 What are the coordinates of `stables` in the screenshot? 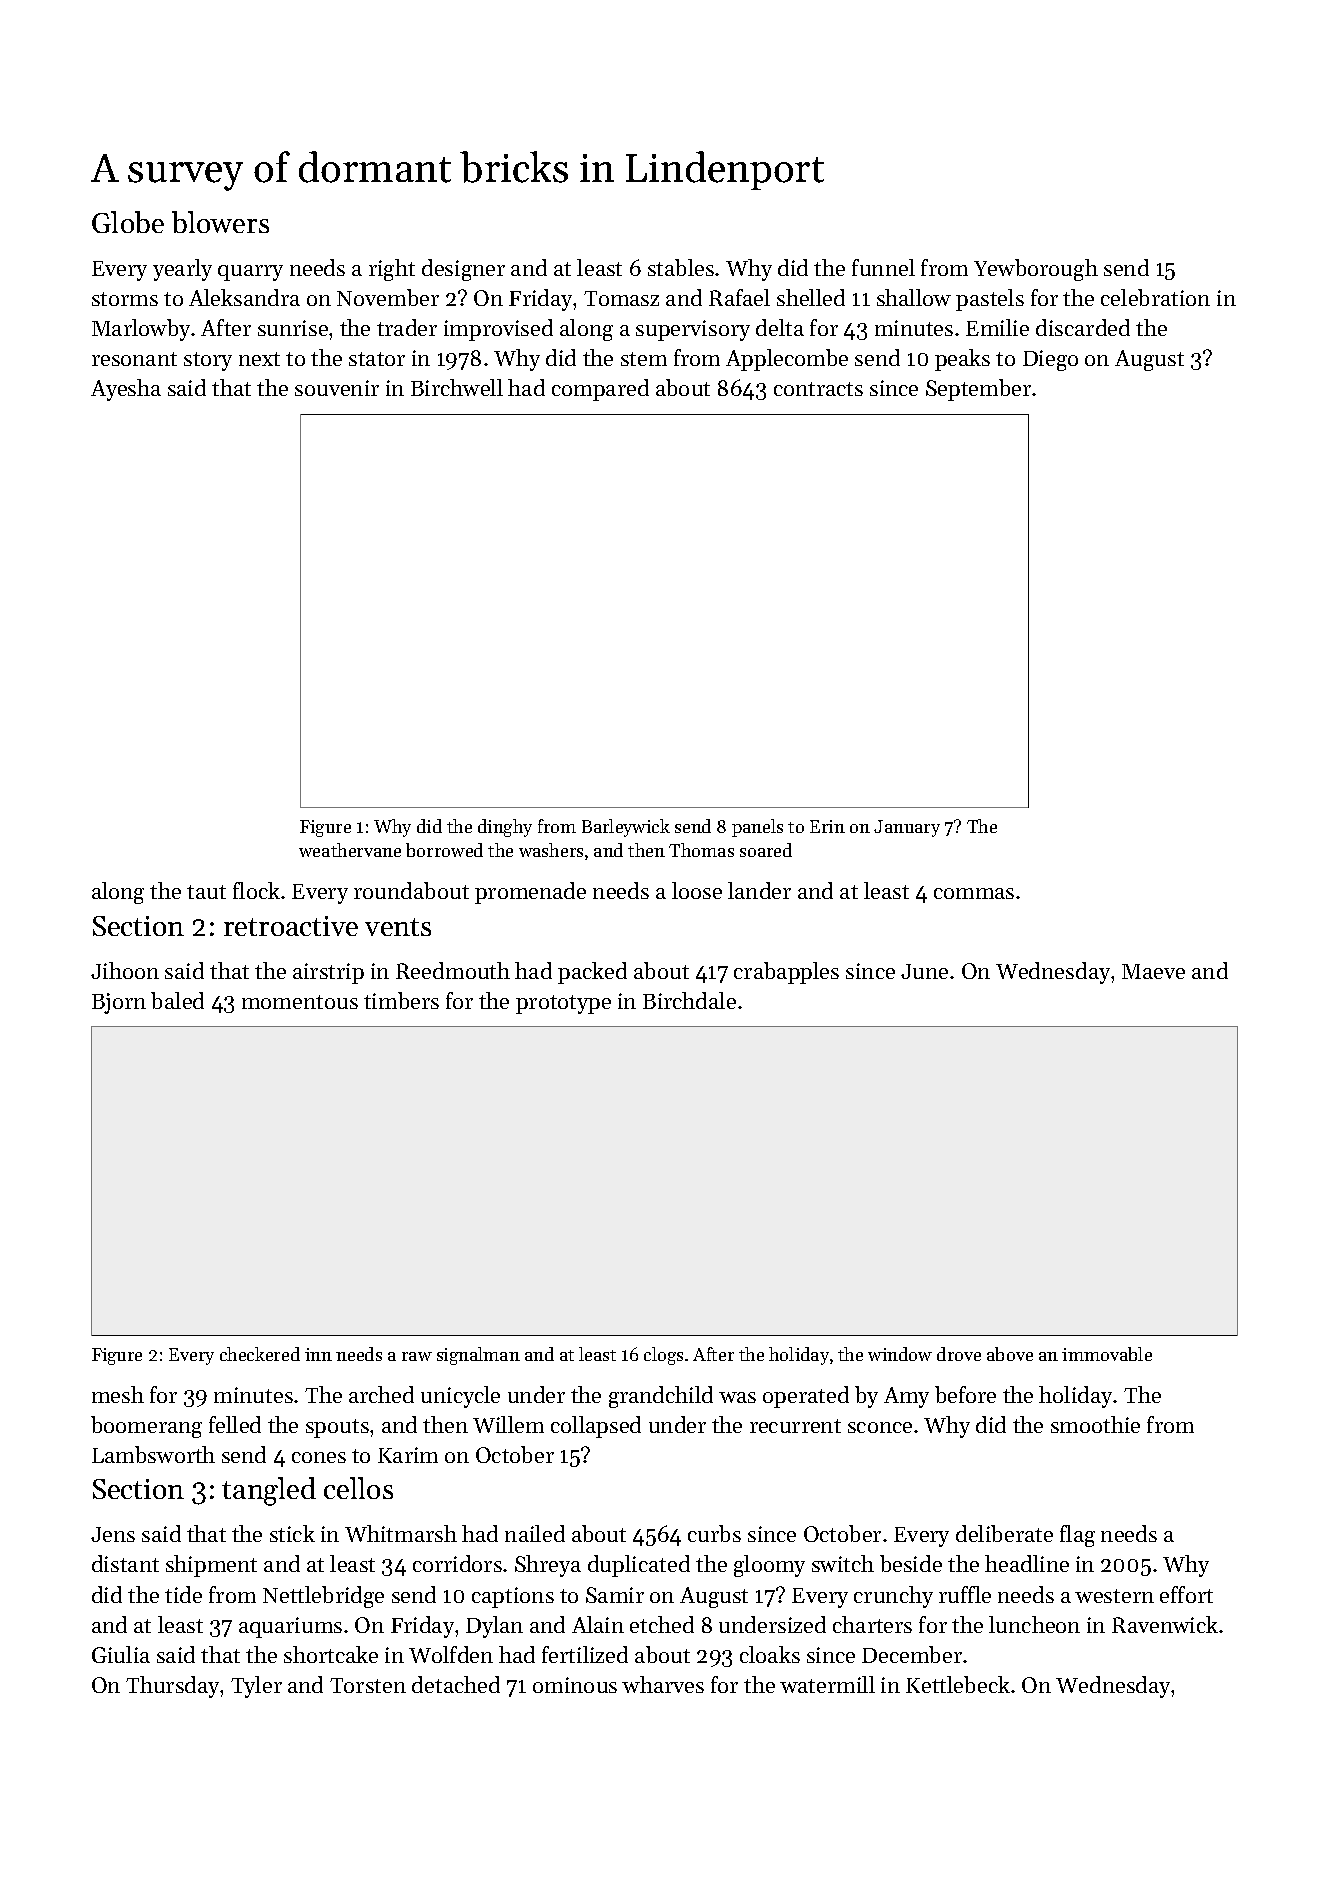 It's located at (681, 267).
